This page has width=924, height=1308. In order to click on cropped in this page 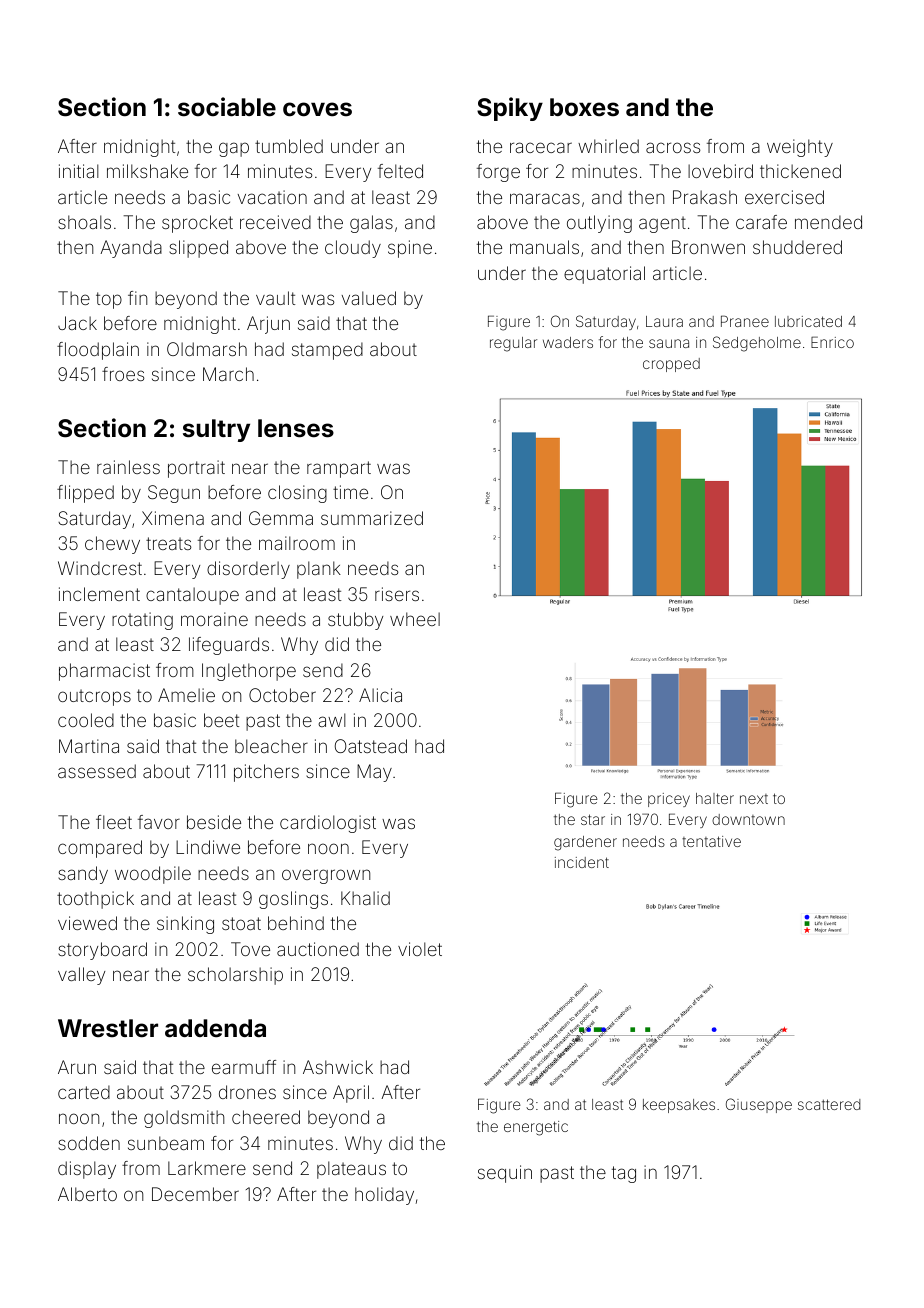, I will do `click(671, 365)`.
